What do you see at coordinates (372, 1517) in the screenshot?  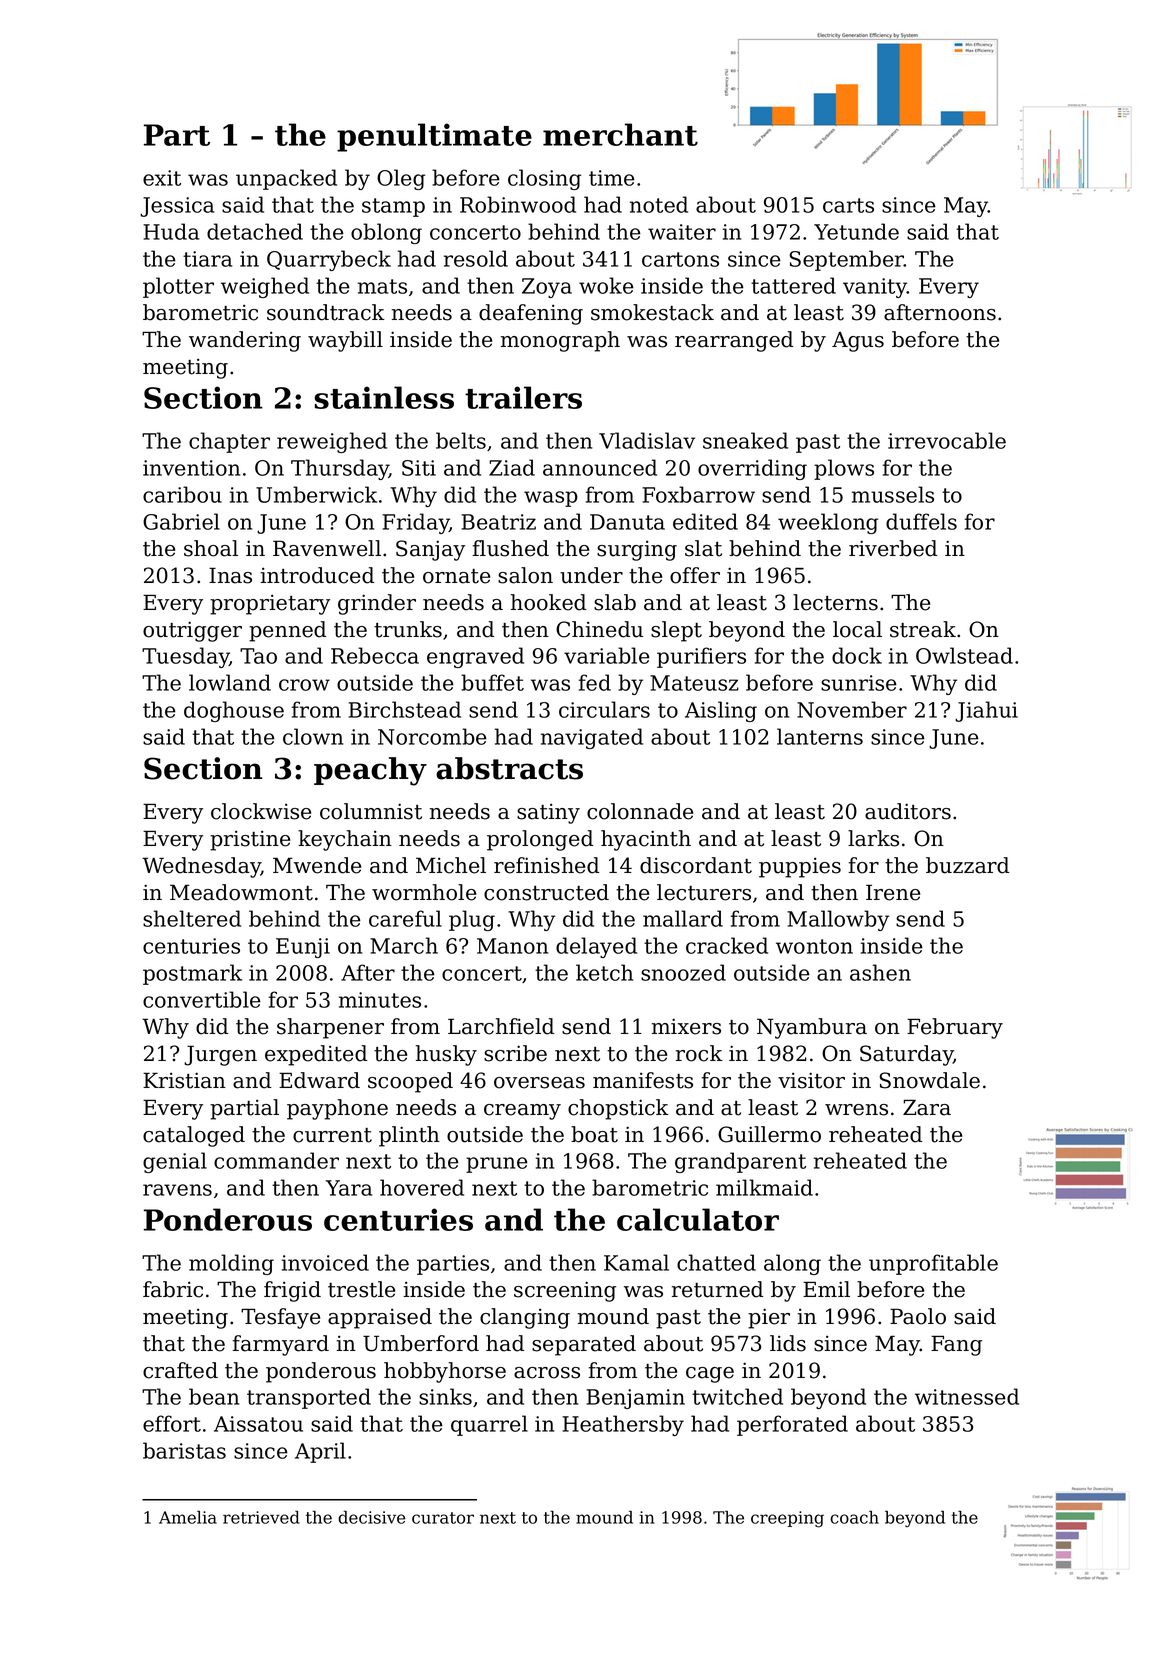 I see `decisive` at bounding box center [372, 1517].
